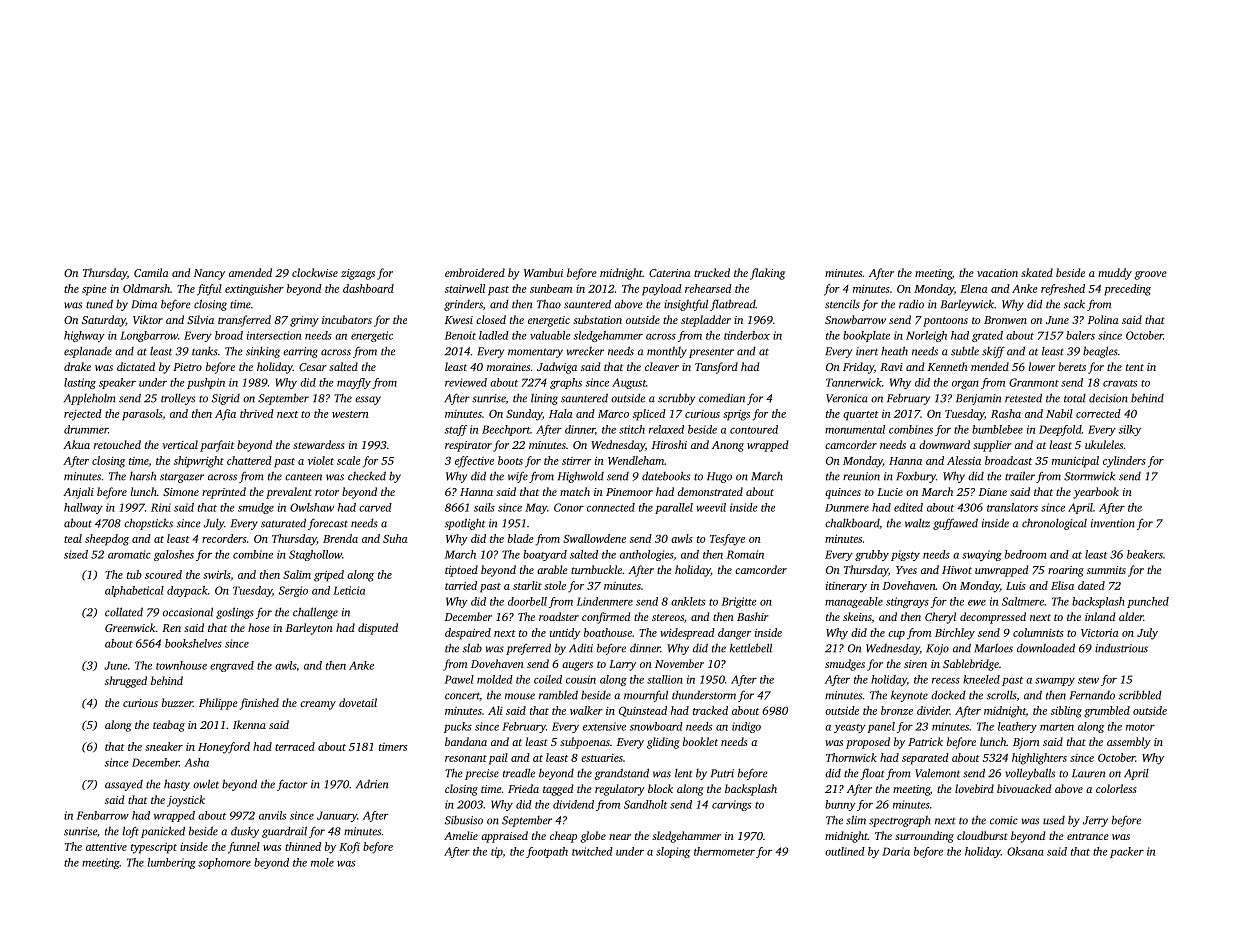 The image size is (1233, 952). What do you see at coordinates (257, 413) in the document?
I see `thrived` at bounding box center [257, 413].
